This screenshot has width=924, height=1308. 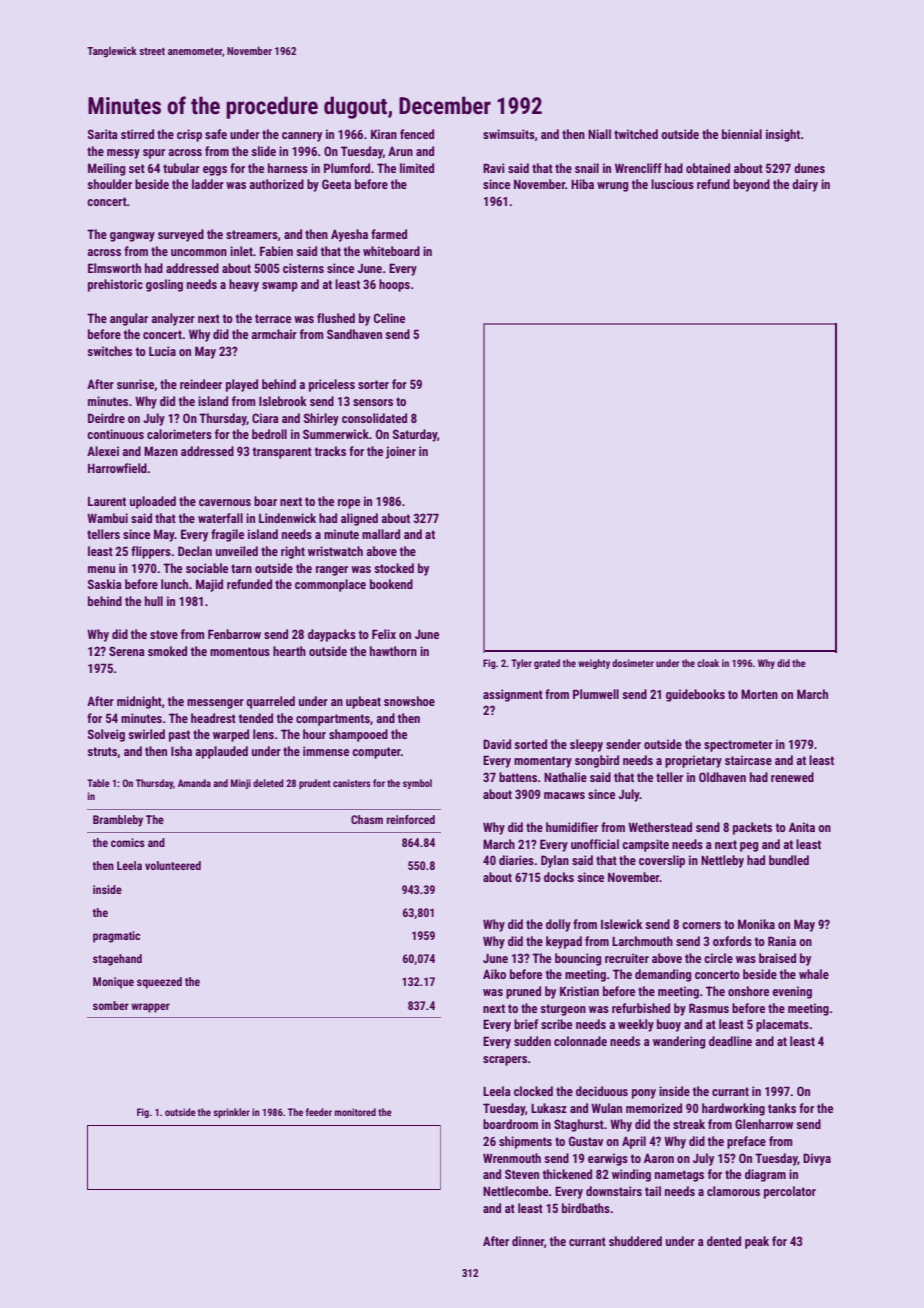 What do you see at coordinates (565, 777) in the screenshot?
I see `Nathalie` at bounding box center [565, 777].
